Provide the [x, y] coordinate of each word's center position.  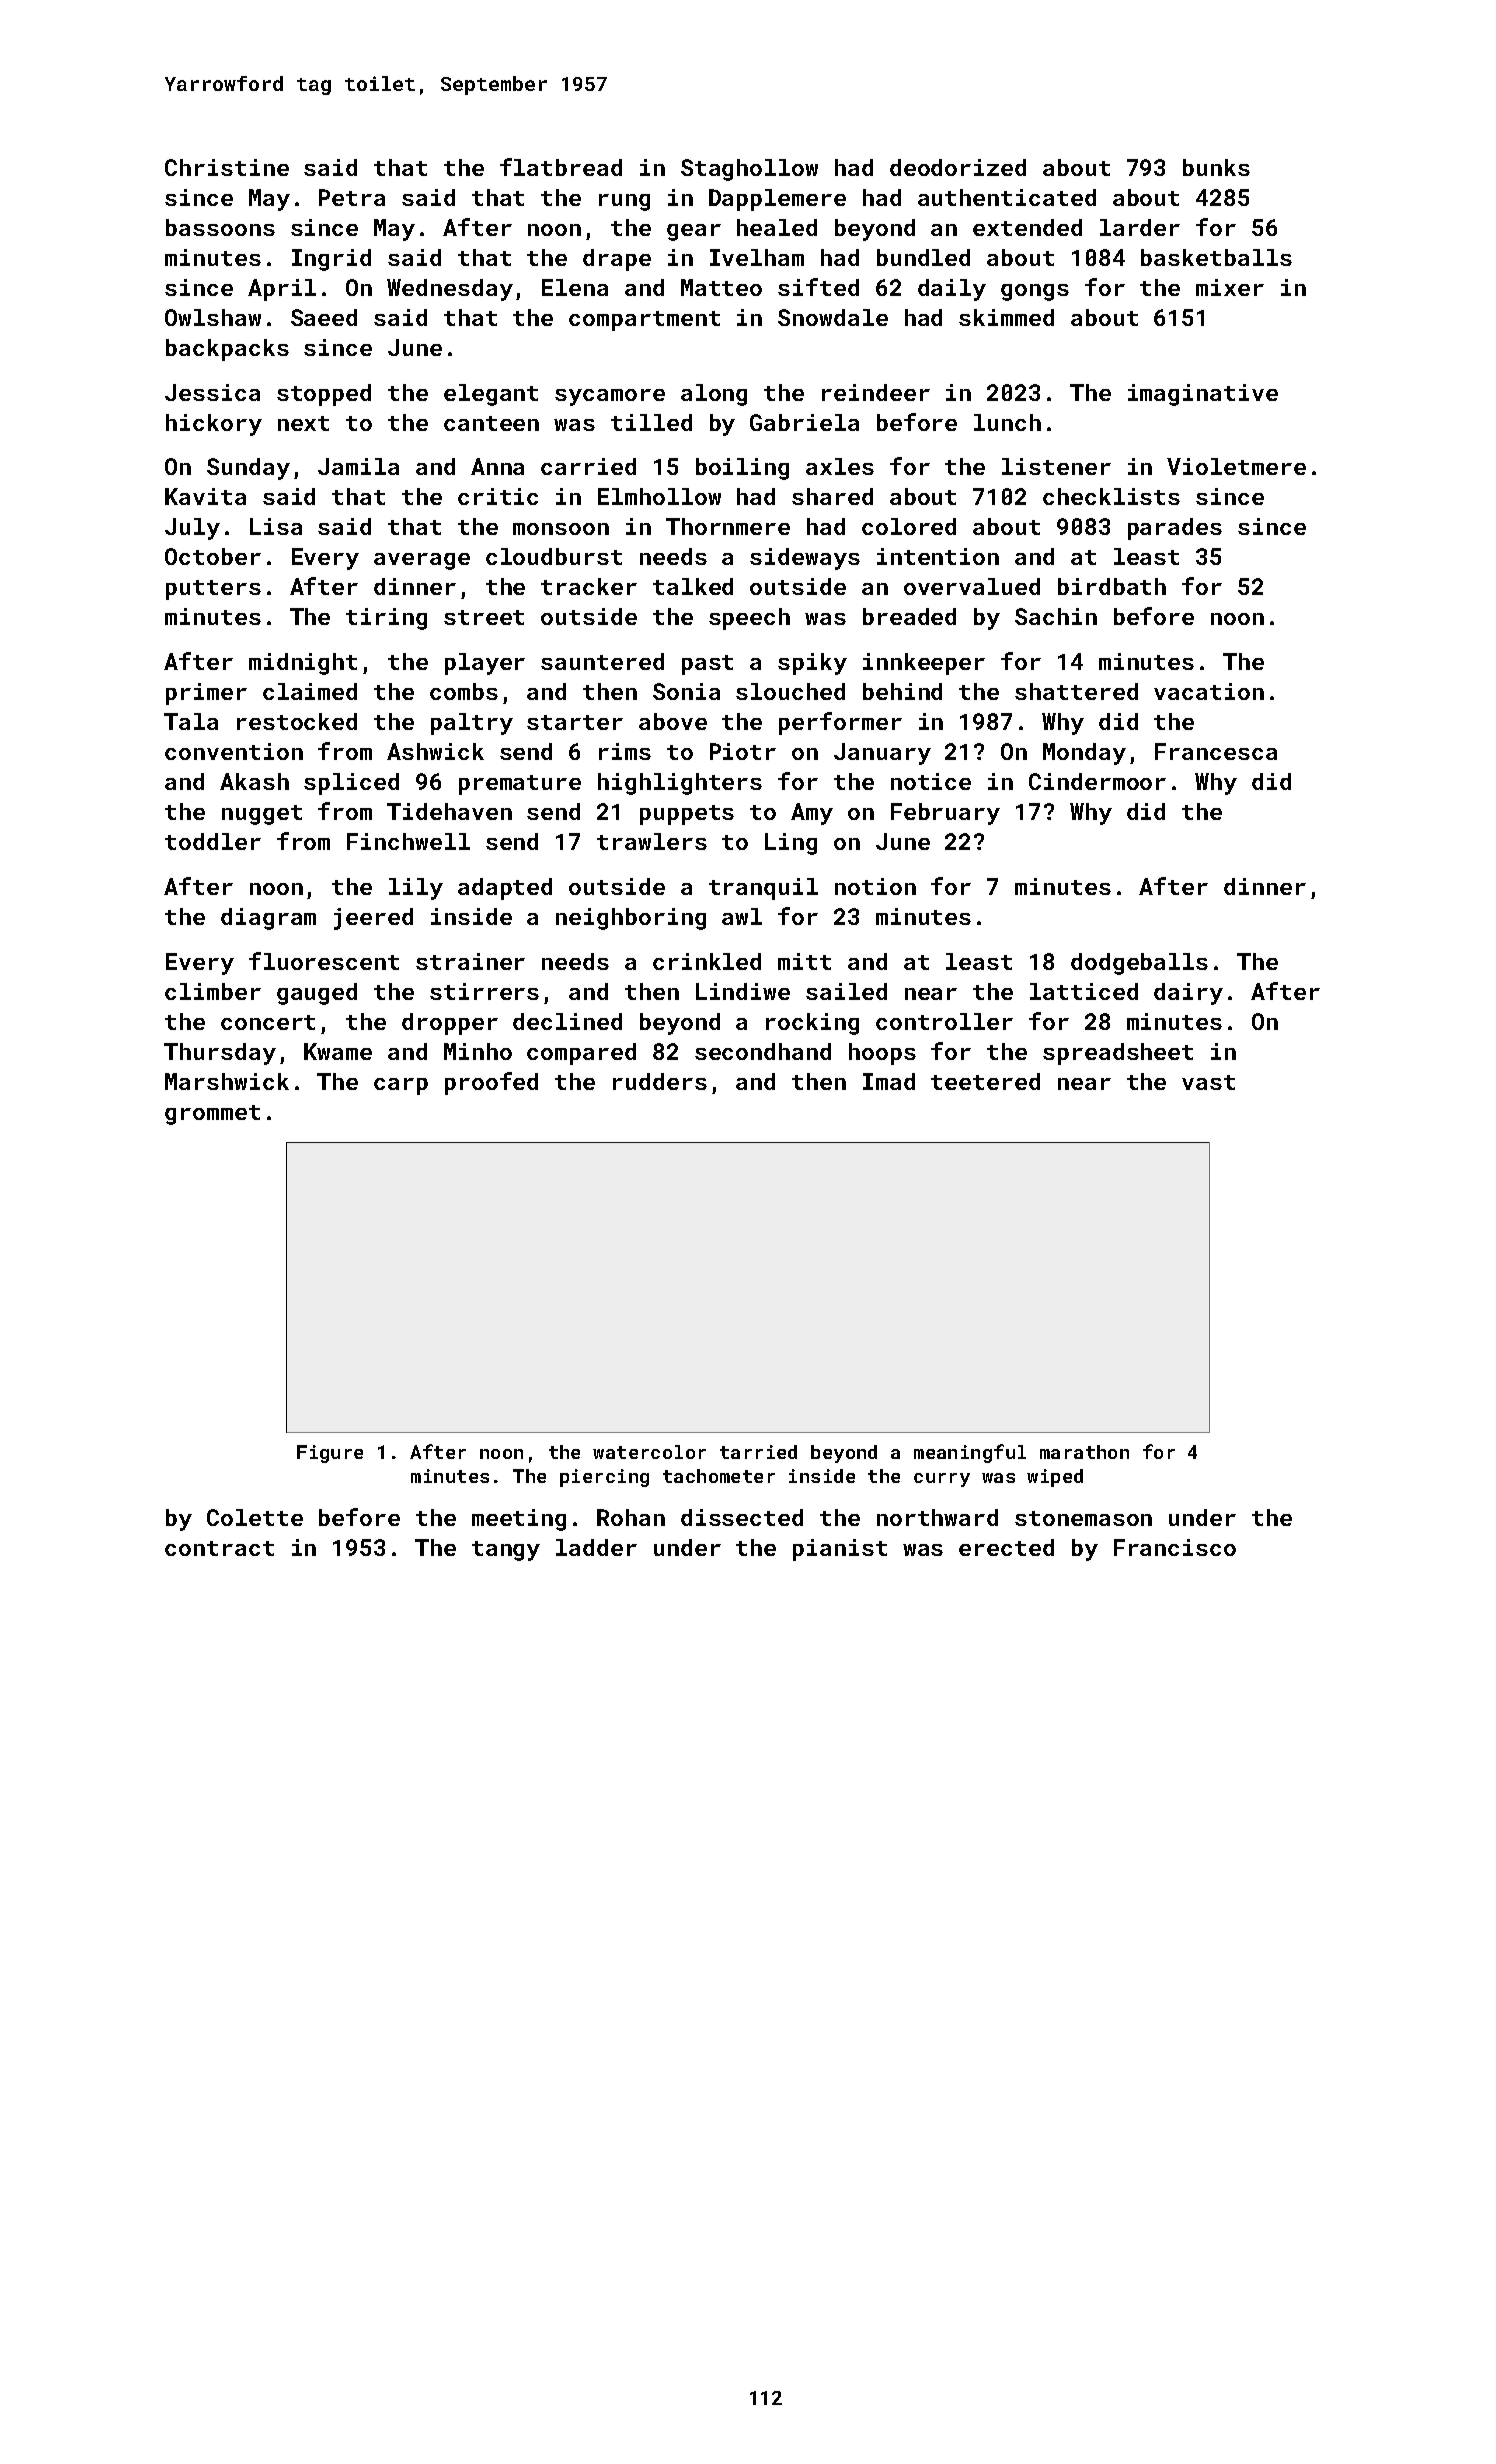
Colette [255, 1517]
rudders [660, 1081]
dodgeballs [1139, 964]
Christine [227, 167]
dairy [1188, 994]
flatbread [561, 167]
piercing [604, 1478]
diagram [268, 919]
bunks [1216, 167]
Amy [812, 814]
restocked [297, 721]
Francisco [1175, 1547]
